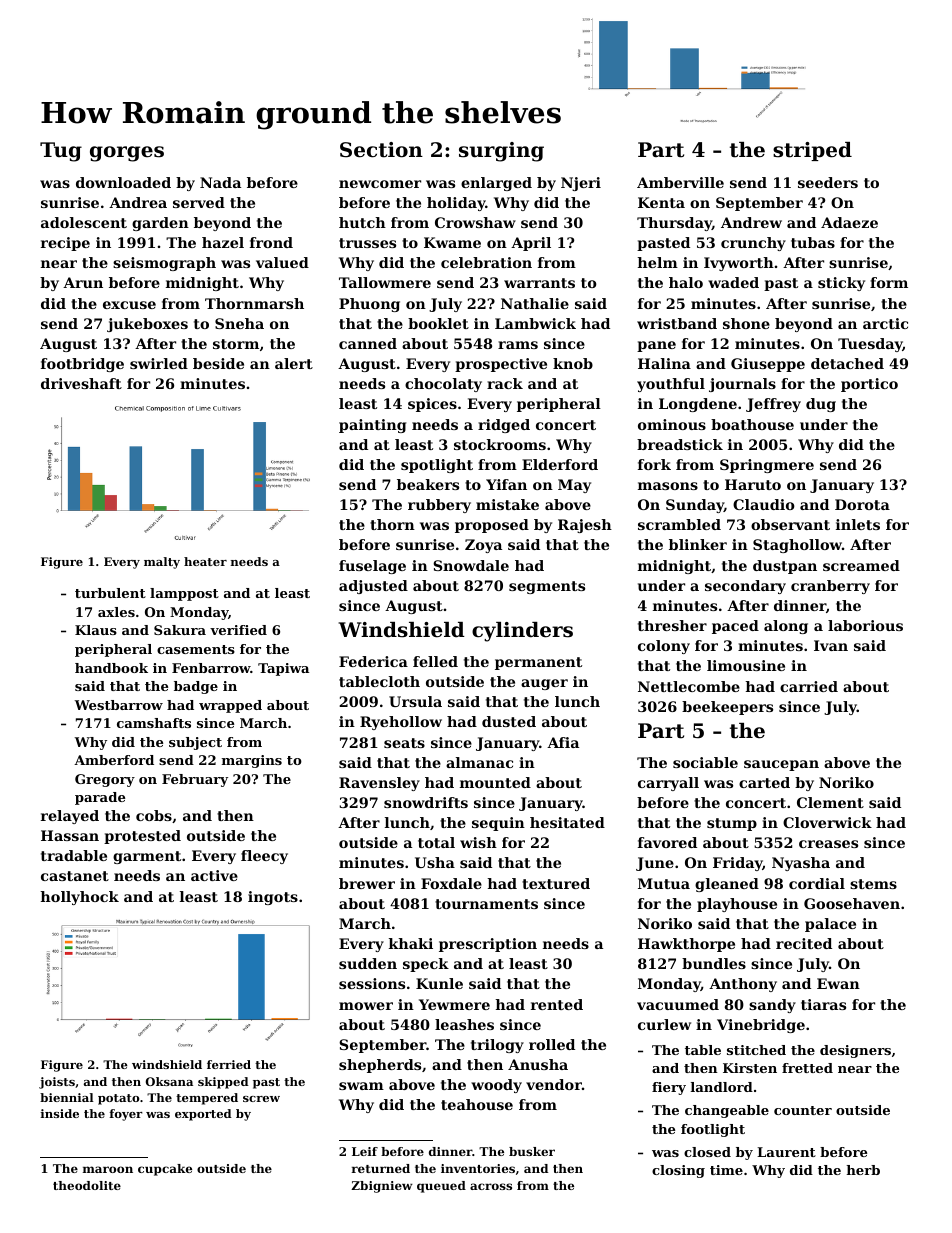  I want to click on inlets, so click(858, 524).
